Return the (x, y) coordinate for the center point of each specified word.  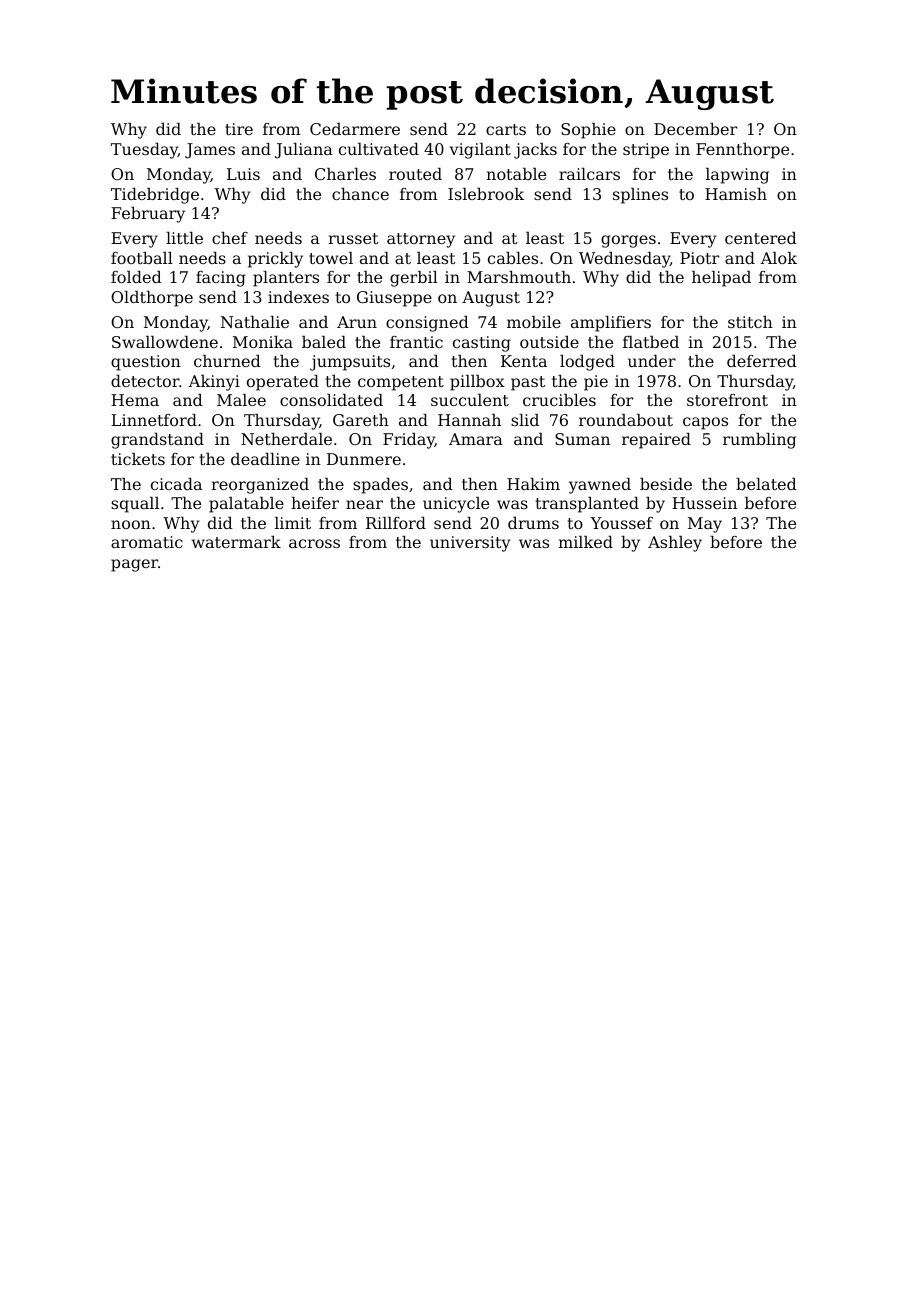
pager (134, 565)
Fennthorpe (742, 151)
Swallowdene (165, 342)
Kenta (524, 361)
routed (415, 174)
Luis (243, 174)
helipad (721, 279)
